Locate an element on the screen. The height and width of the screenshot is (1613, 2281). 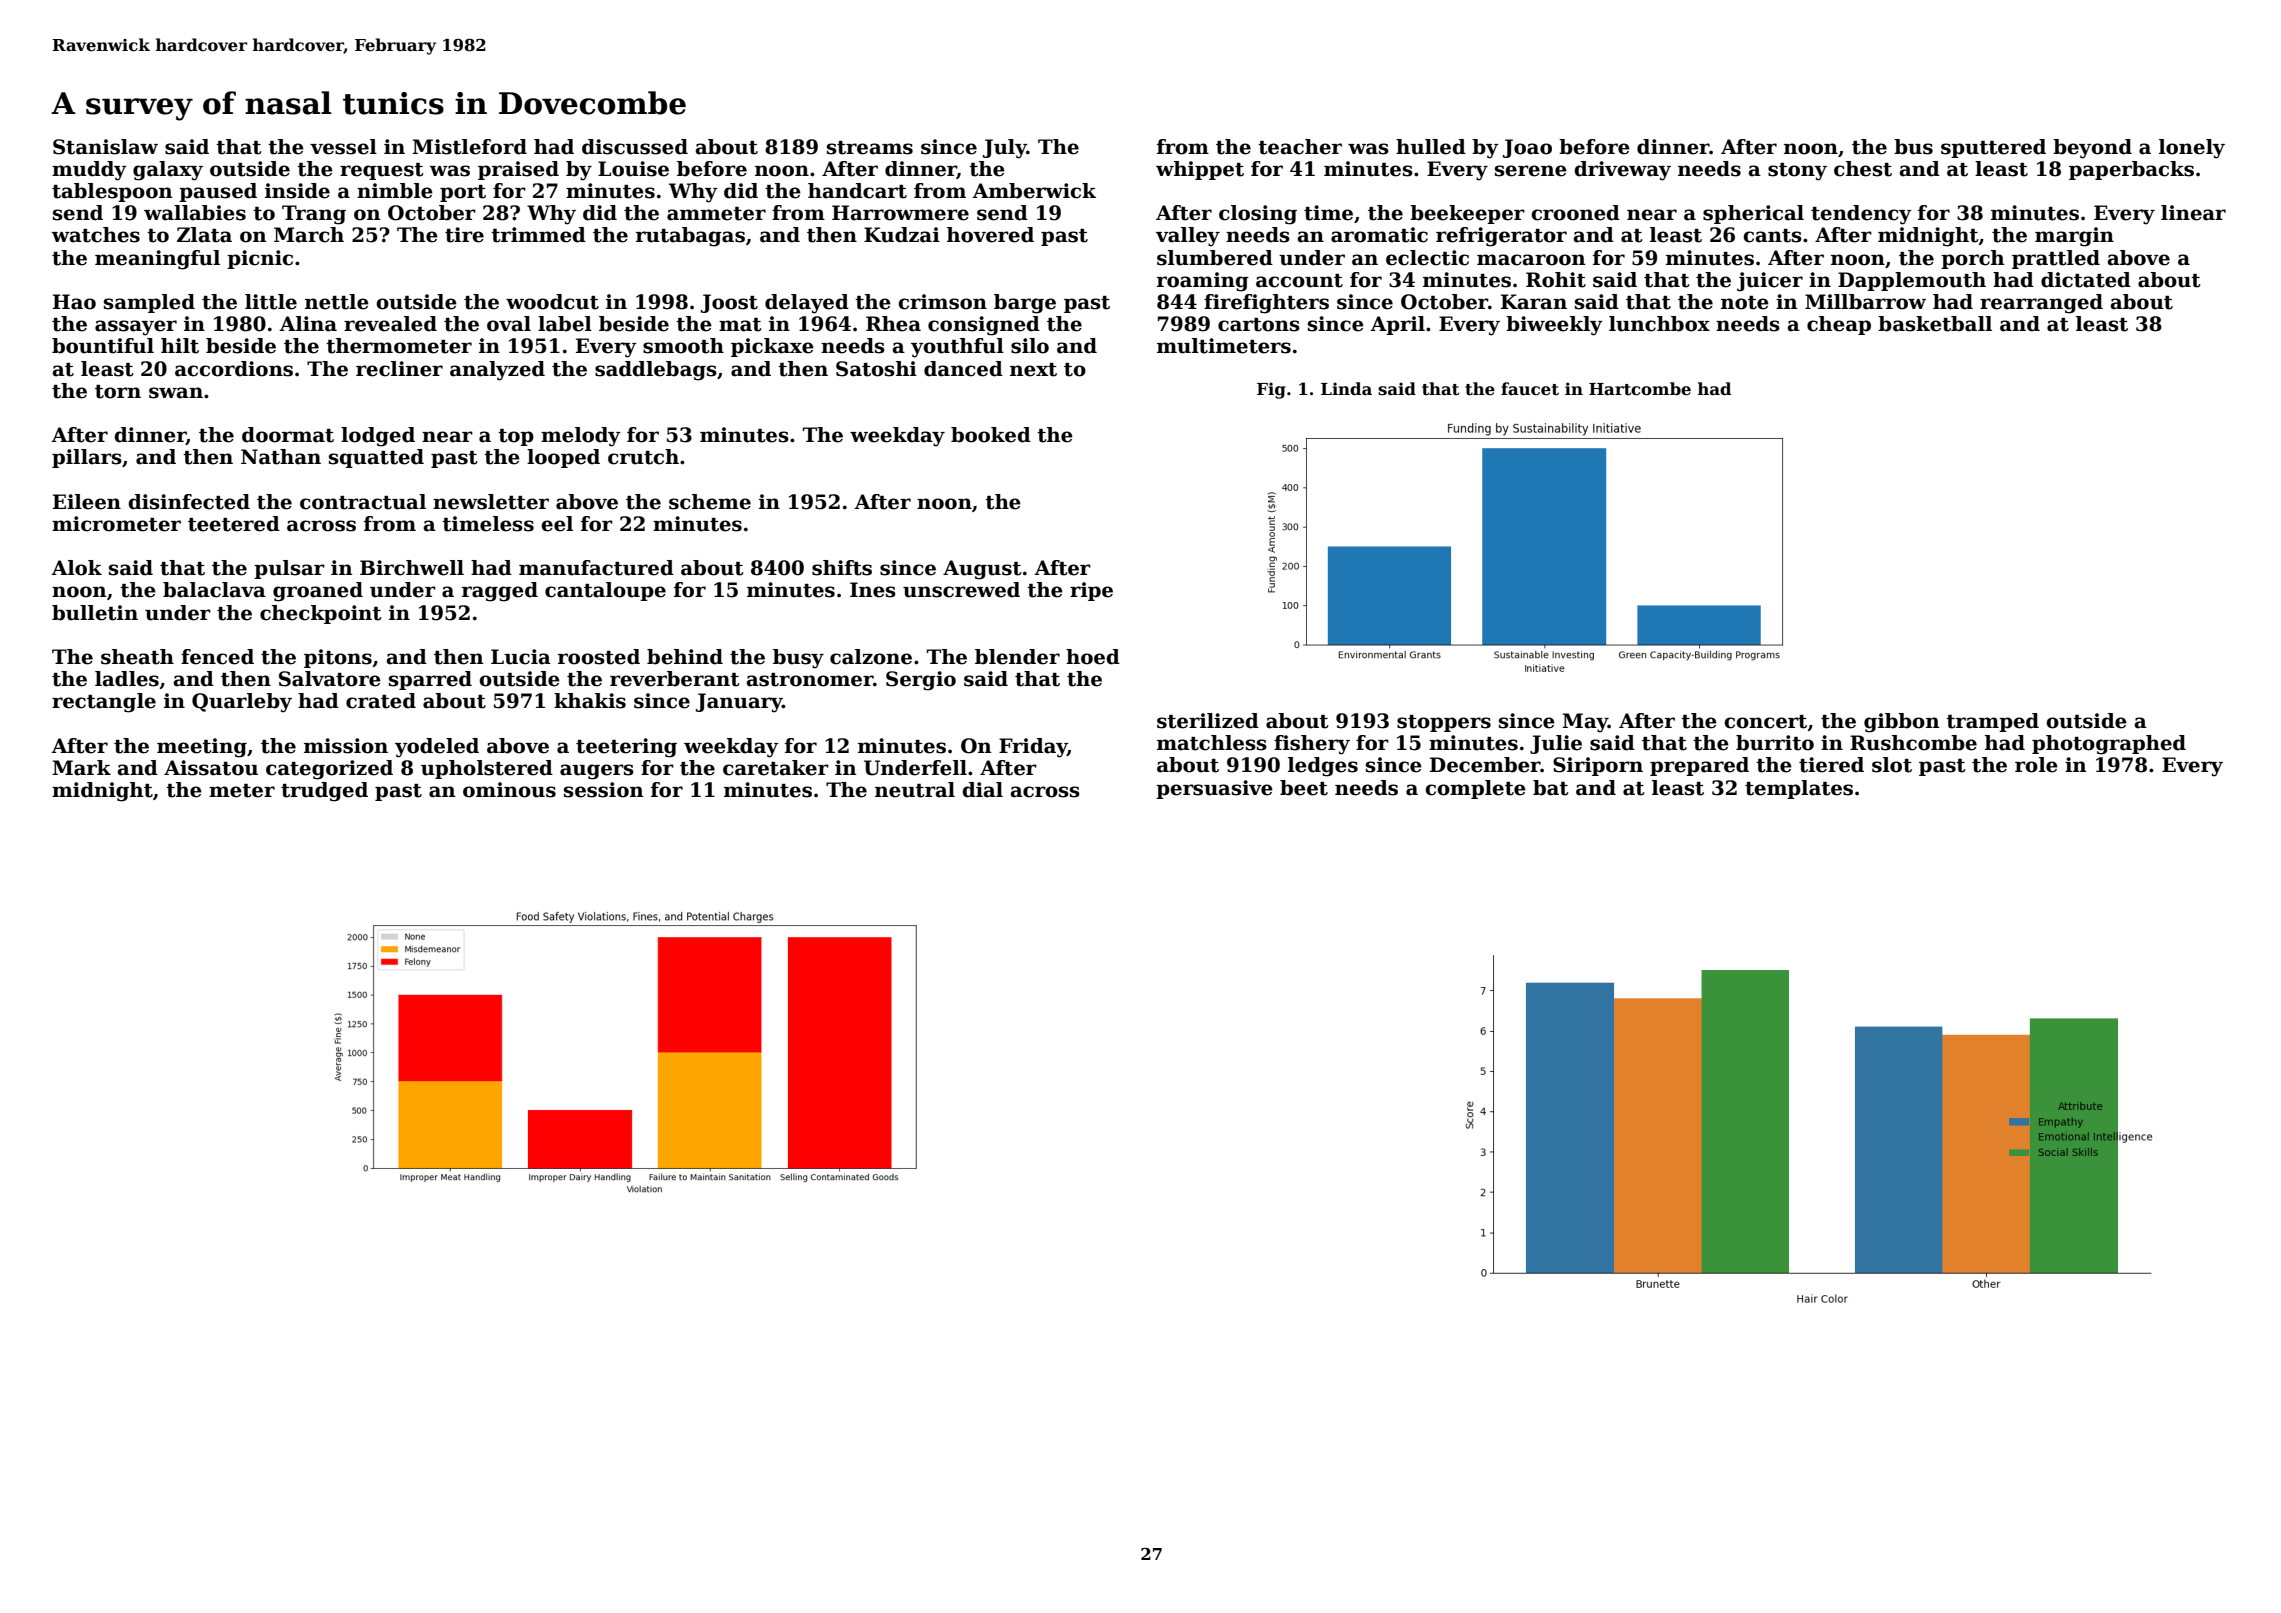
trudged is located at coordinates (324, 792).
